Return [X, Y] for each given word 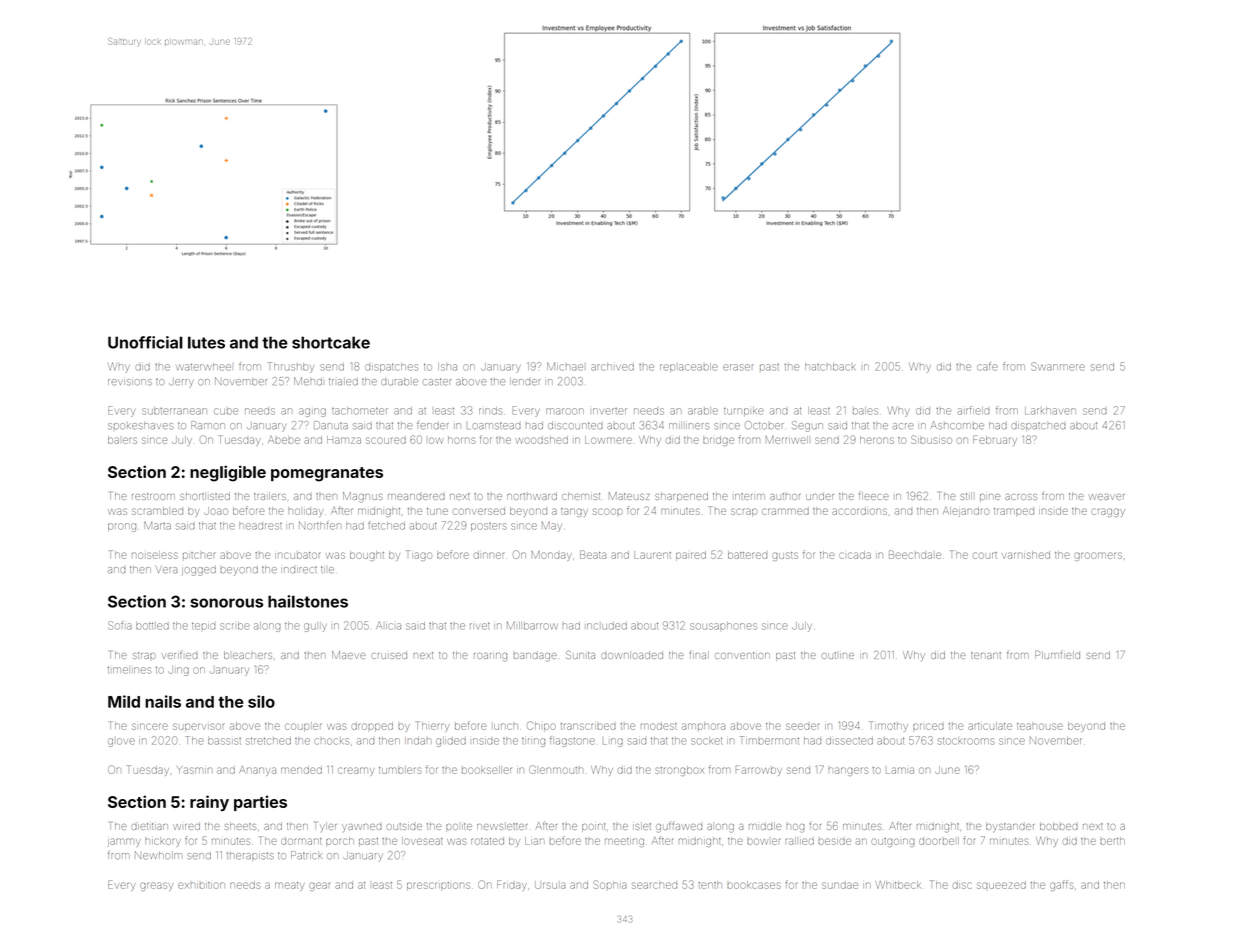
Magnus [363, 497]
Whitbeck [898, 885]
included [607, 626]
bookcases [754, 885]
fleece [874, 495]
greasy [156, 886]
